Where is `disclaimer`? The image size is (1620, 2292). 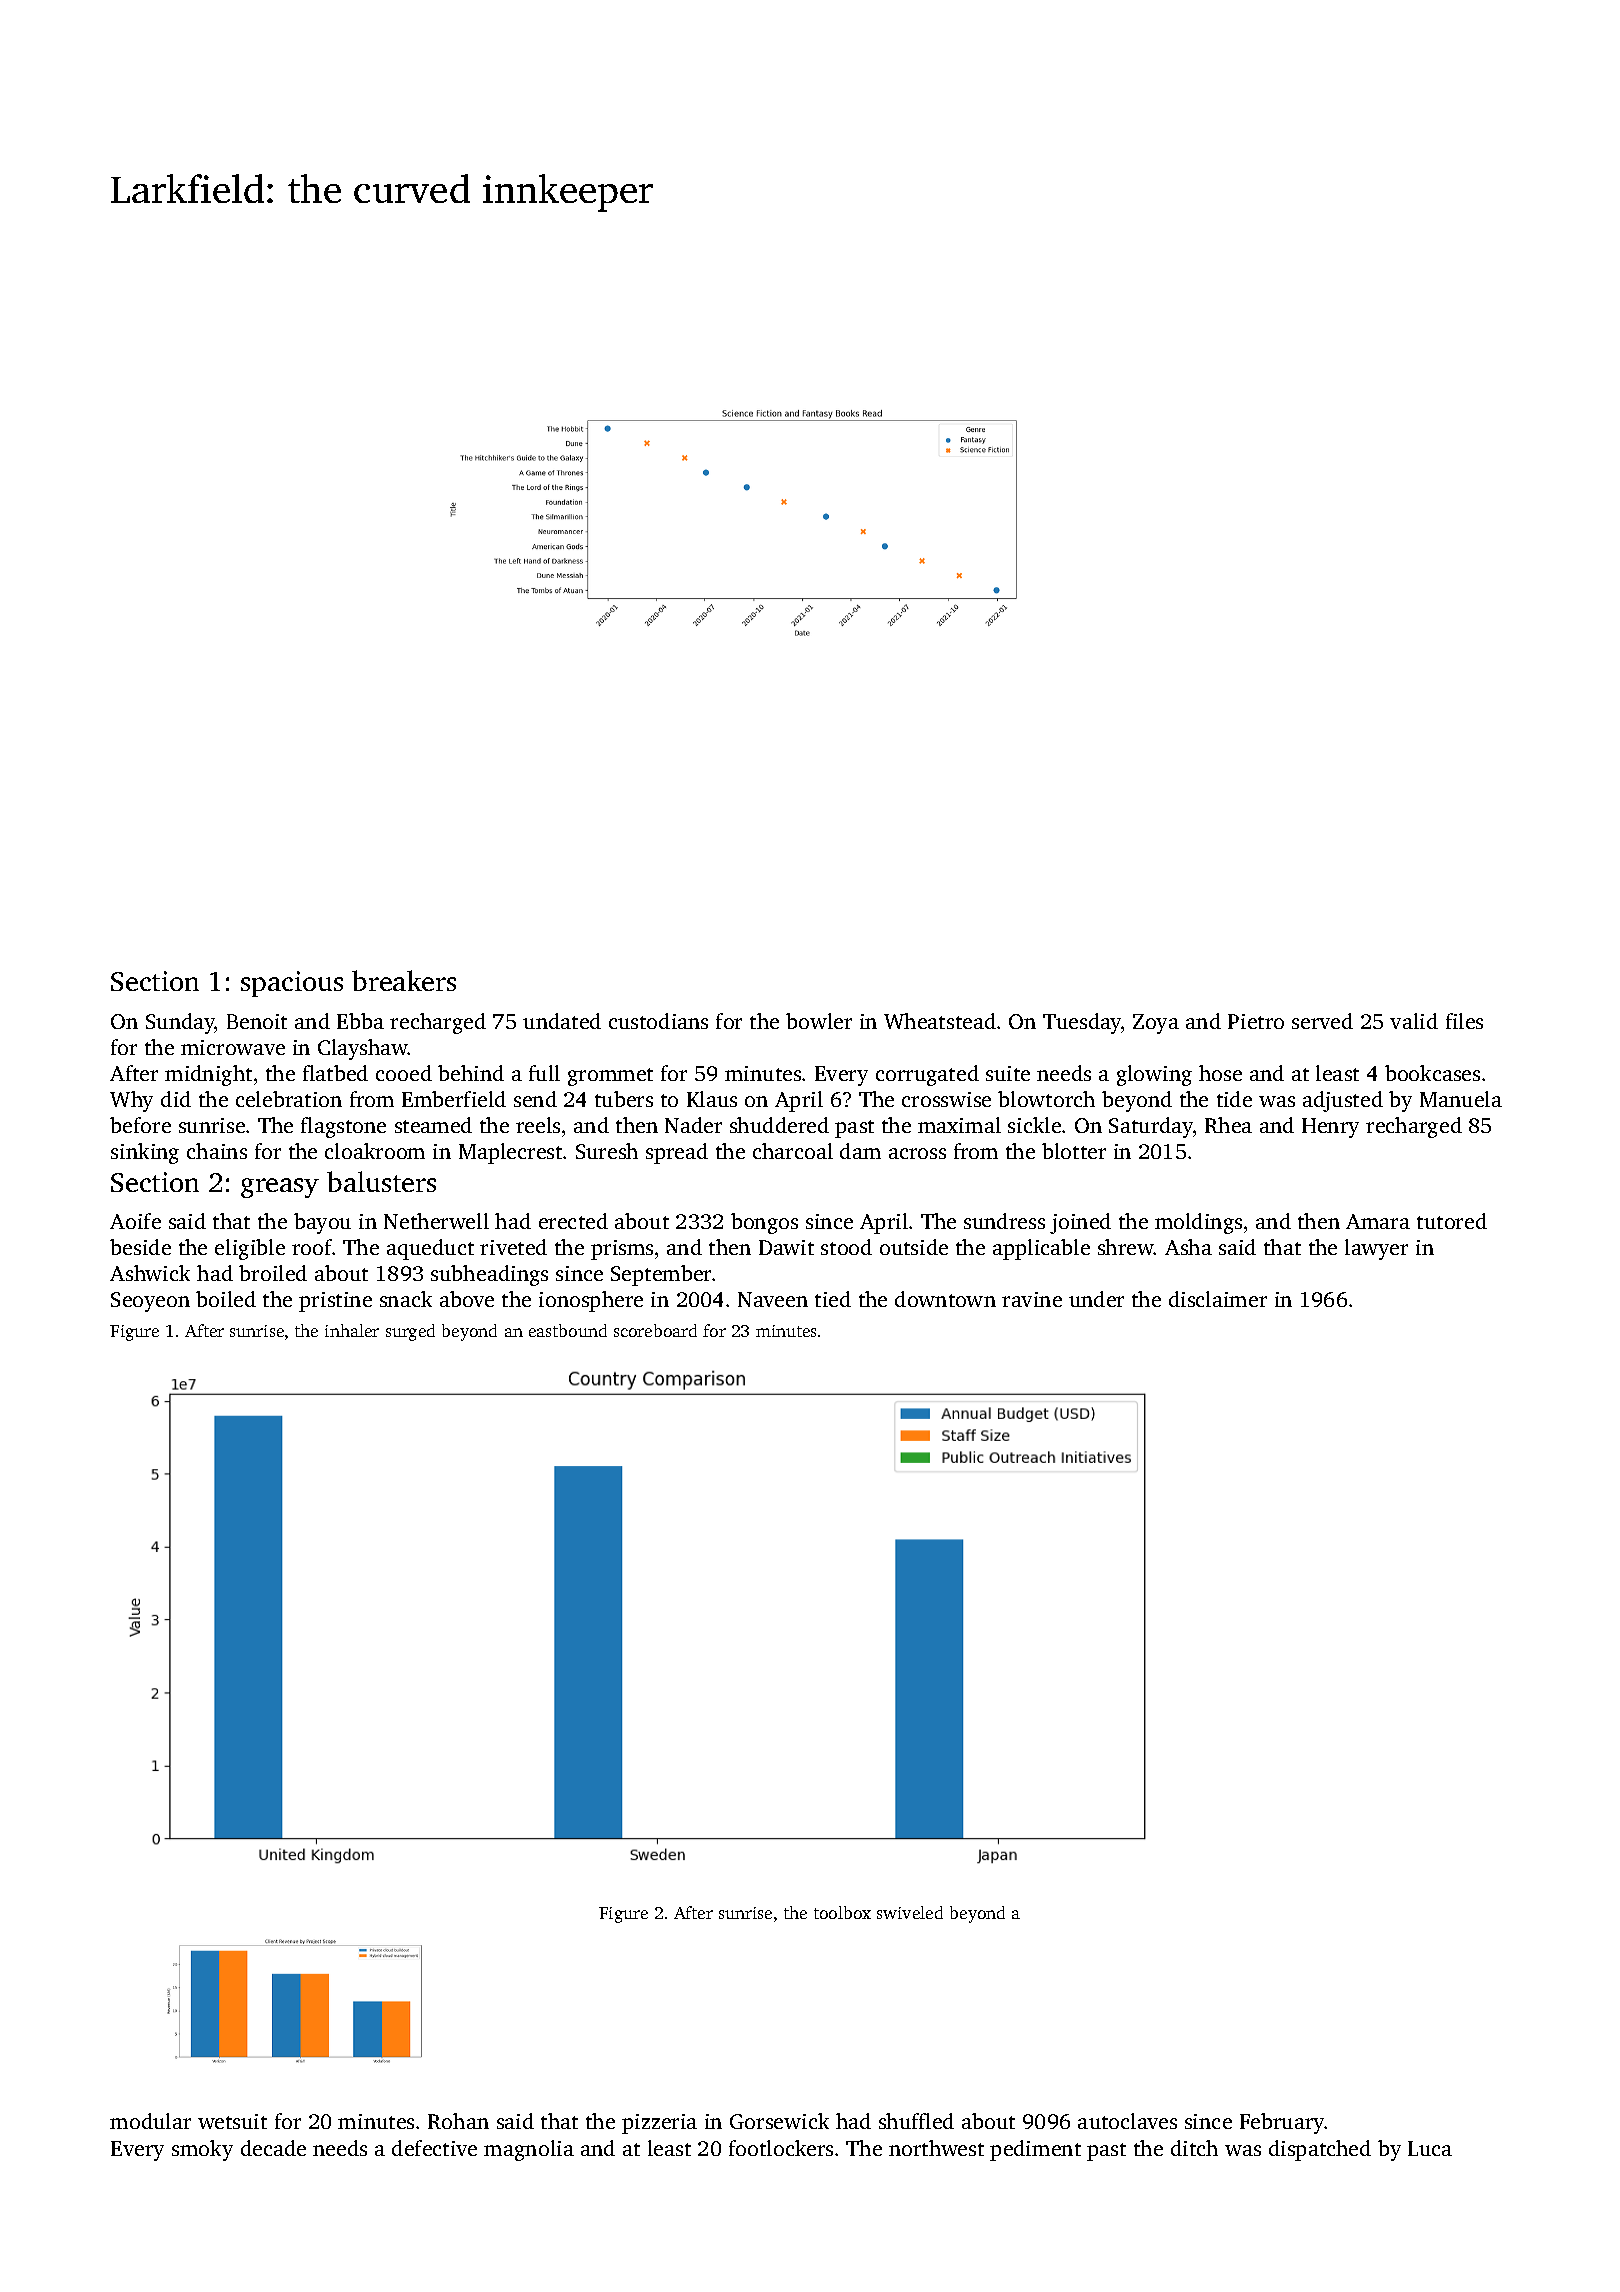
disclaimer is located at coordinates (1218, 1299).
